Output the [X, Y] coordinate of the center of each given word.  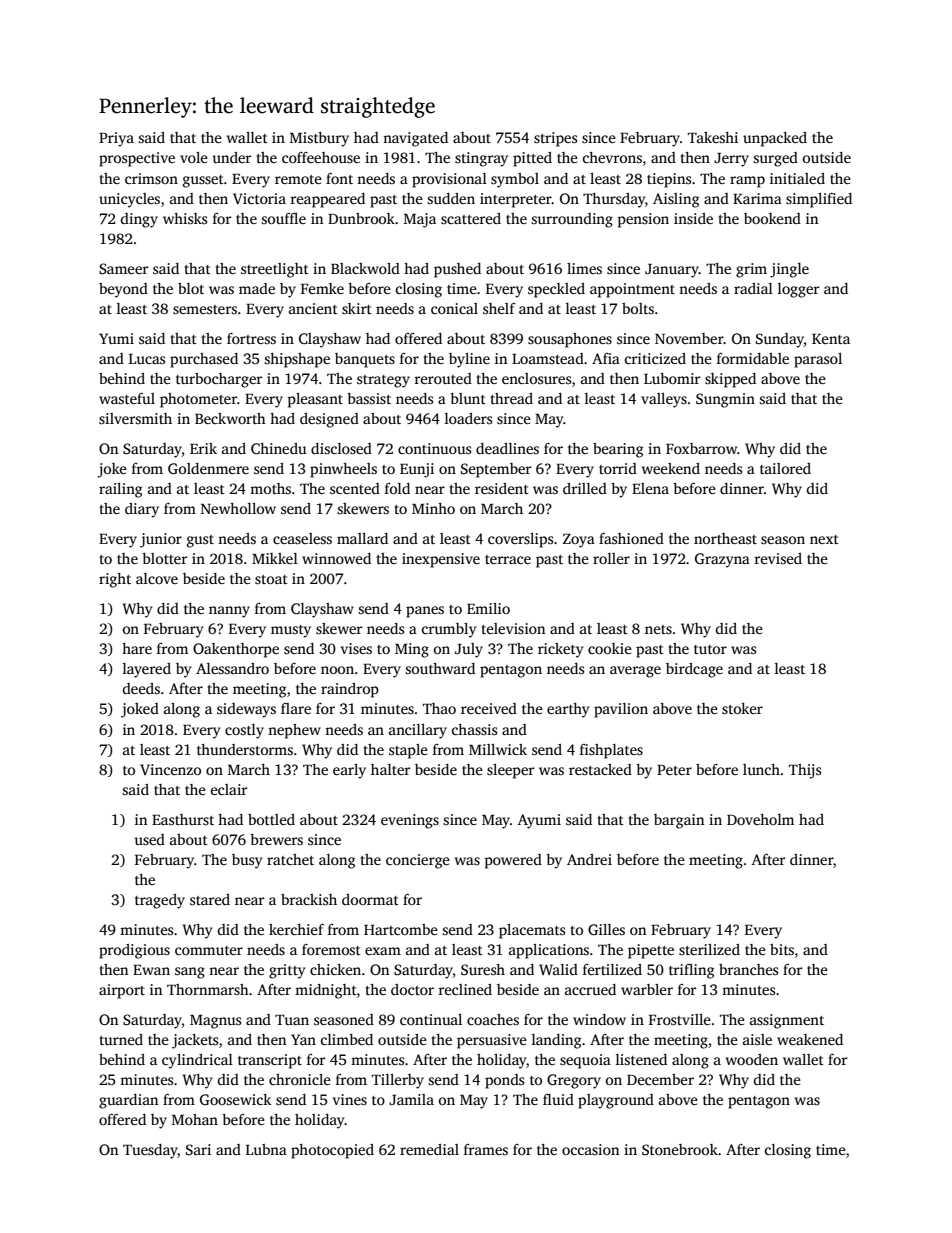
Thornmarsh [208, 989]
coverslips [520, 540]
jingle [789, 270]
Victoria [259, 198]
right [115, 580]
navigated [415, 139]
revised [778, 558]
